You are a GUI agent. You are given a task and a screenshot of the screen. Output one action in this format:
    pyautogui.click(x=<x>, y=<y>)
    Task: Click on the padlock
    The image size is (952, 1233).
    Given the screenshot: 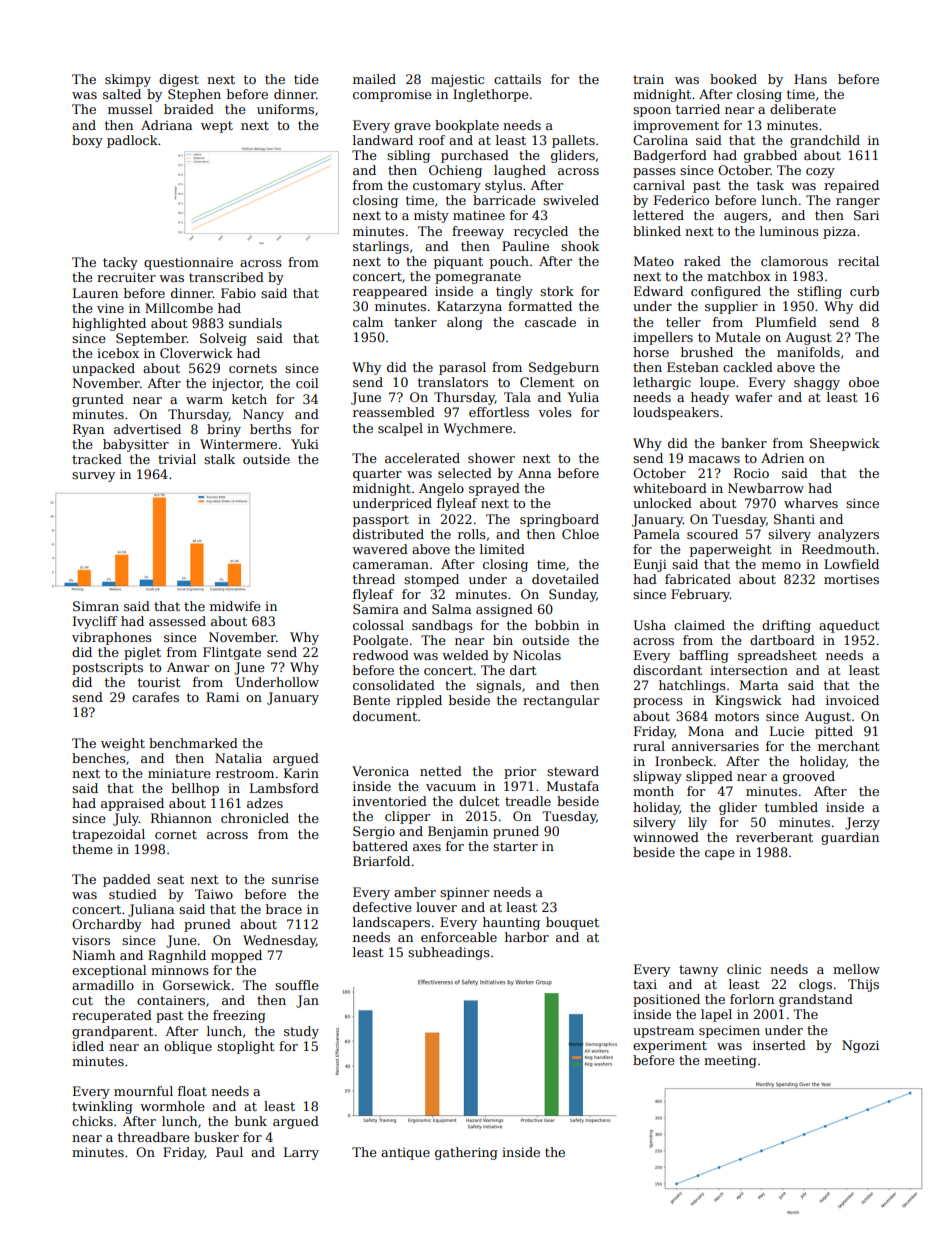 What is the action you would take?
    pyautogui.click(x=132, y=141)
